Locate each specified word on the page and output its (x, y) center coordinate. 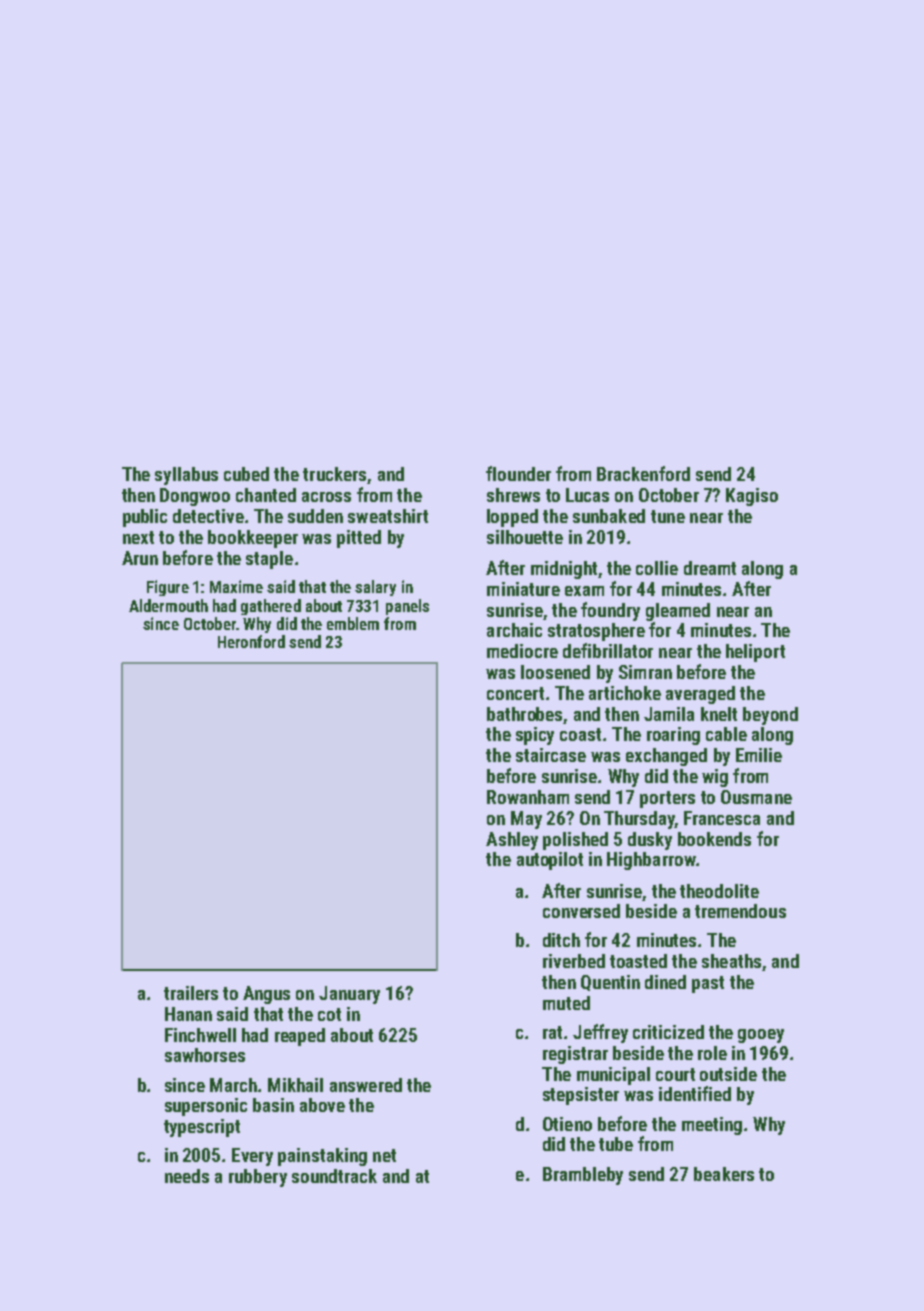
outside (728, 1074)
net (384, 1155)
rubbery (258, 1178)
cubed (246, 474)
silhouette (525, 537)
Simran (645, 672)
